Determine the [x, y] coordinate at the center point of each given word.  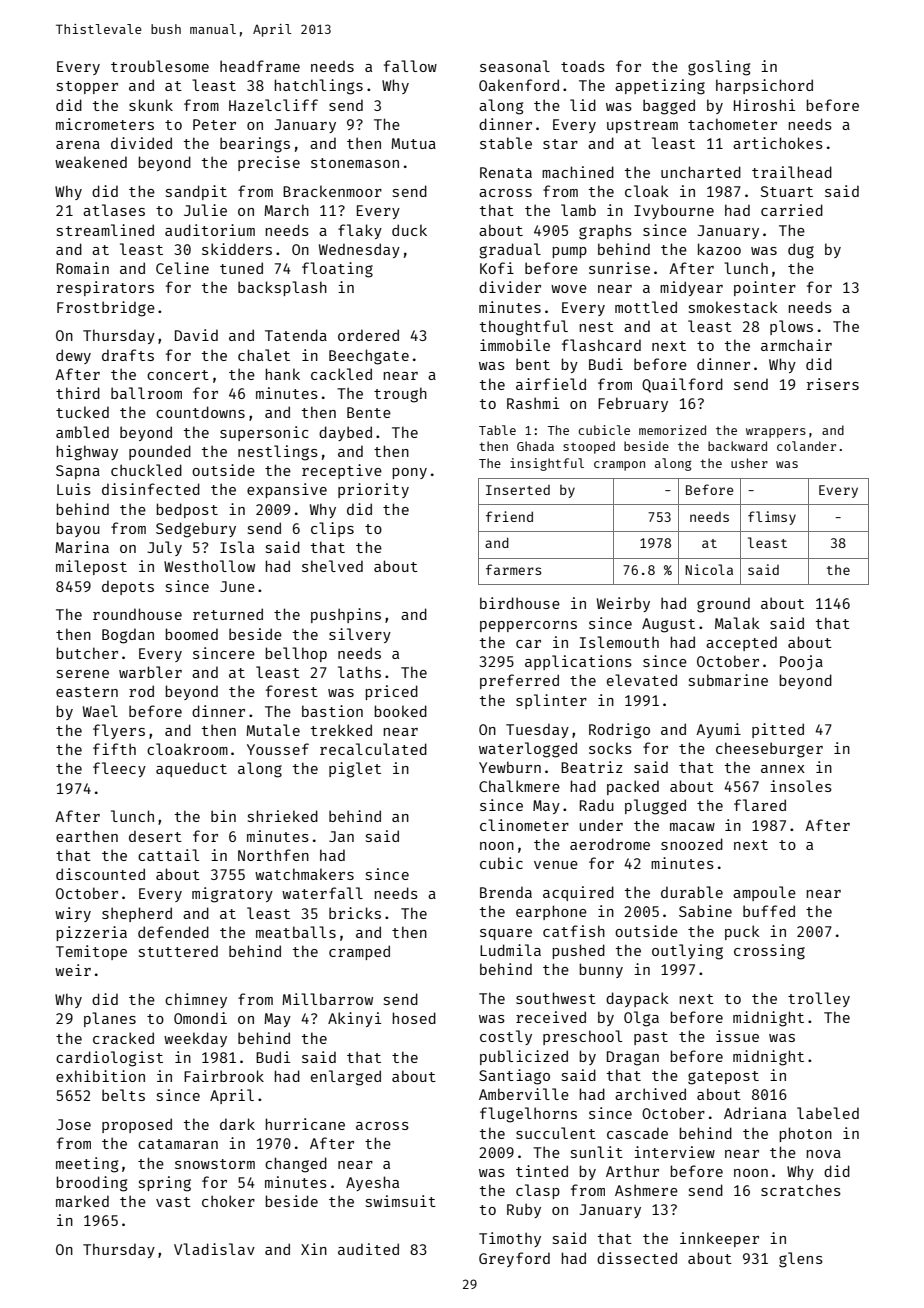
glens [801, 1260]
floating [337, 270]
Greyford [514, 1259]
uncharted [701, 172]
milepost [91, 567]
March [286, 210]
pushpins [346, 615]
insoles [801, 786]
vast [173, 1202]
